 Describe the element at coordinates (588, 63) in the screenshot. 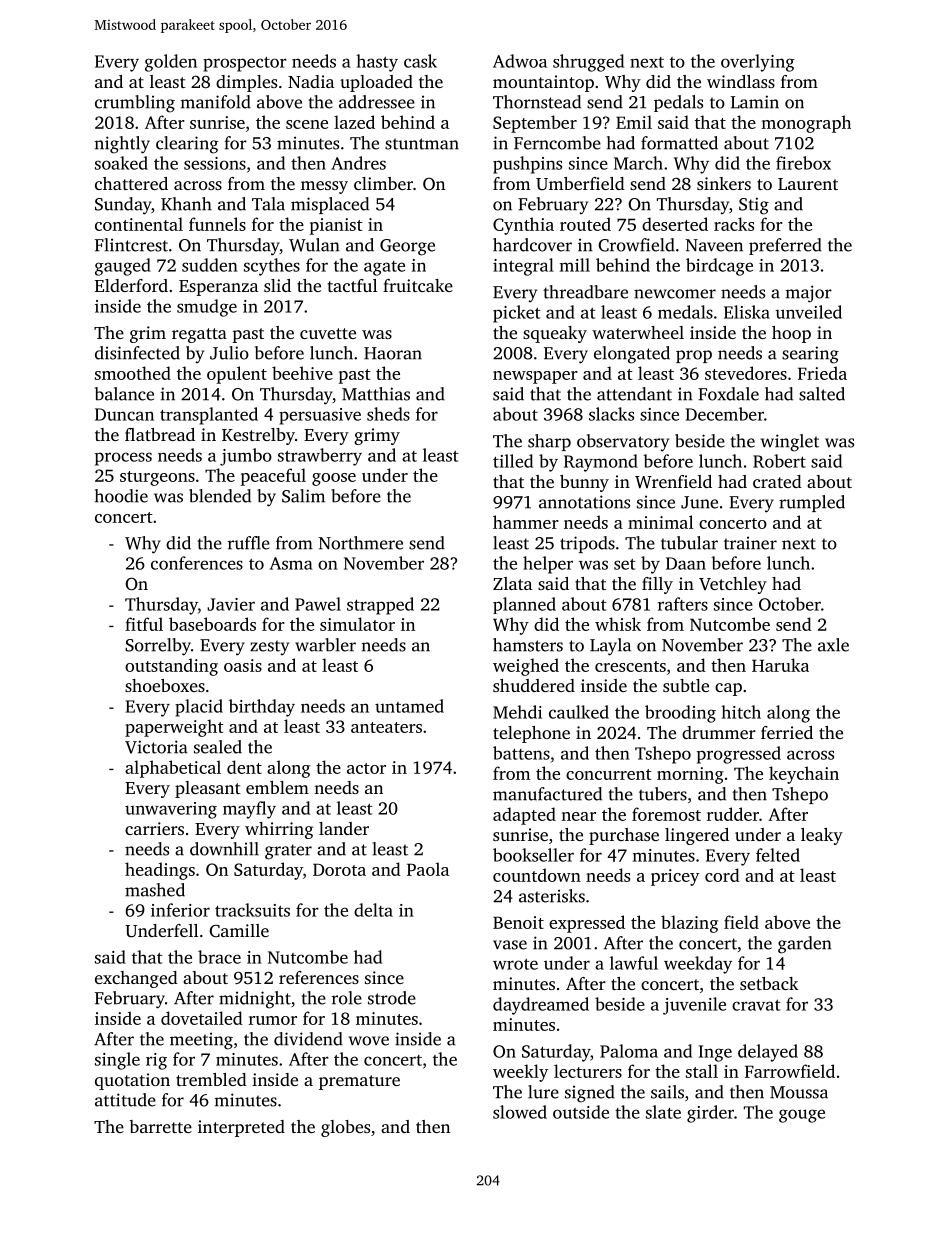

I see `shrugged` at that location.
